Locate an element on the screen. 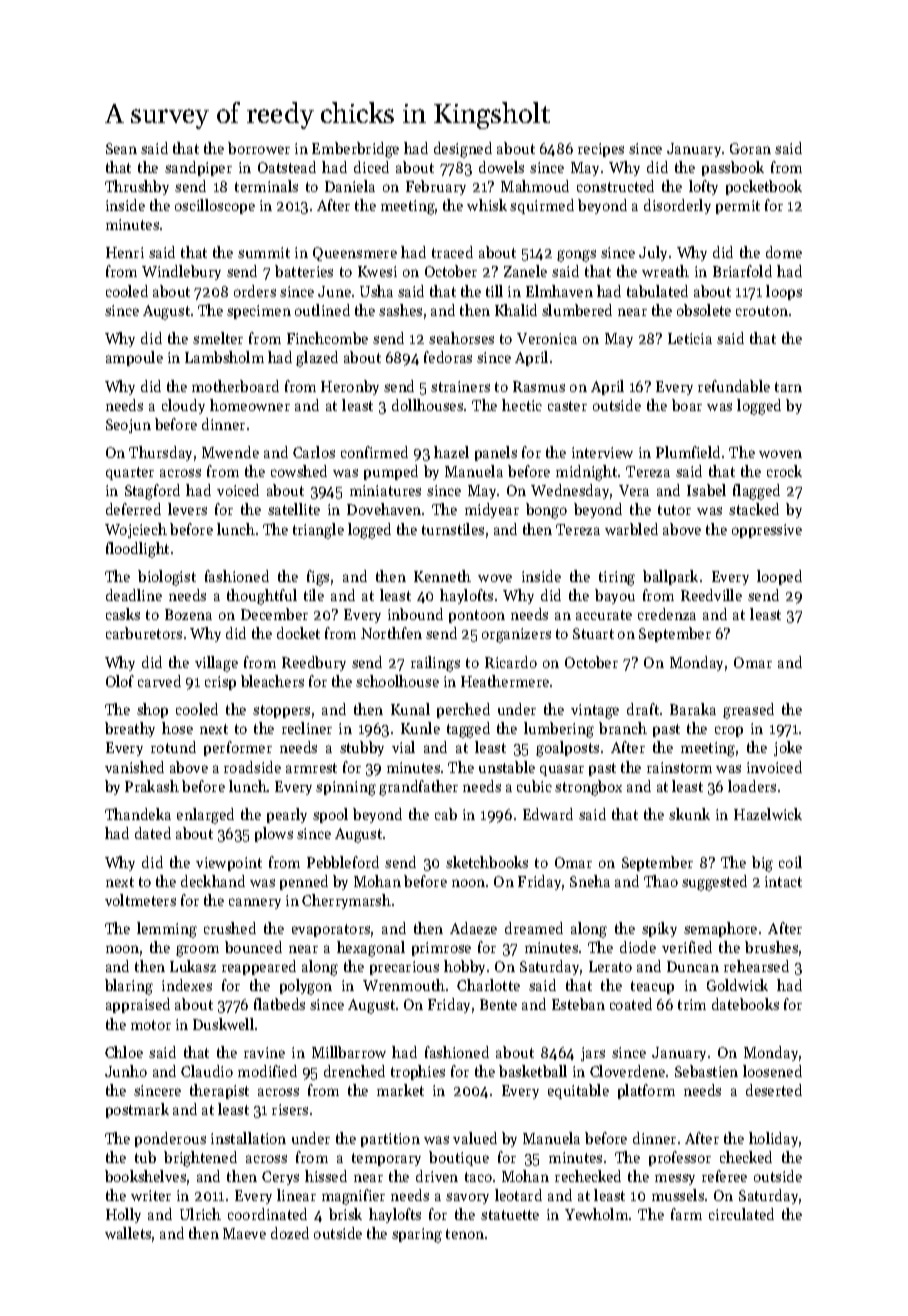  perched is located at coordinates (463, 710).
